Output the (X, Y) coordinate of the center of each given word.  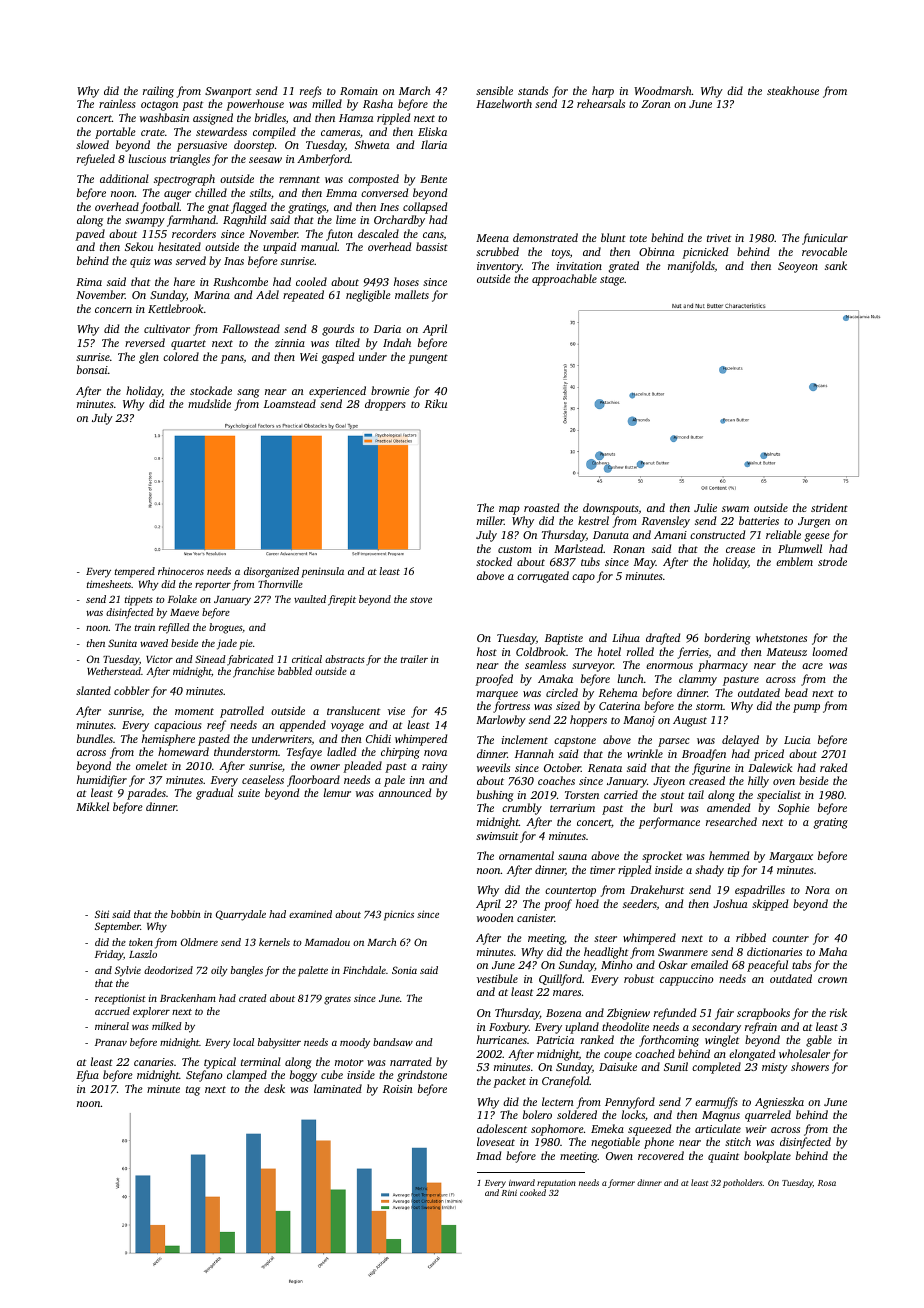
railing (158, 92)
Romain (359, 91)
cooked (533, 1192)
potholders (742, 1183)
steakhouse (793, 90)
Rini (509, 1193)
